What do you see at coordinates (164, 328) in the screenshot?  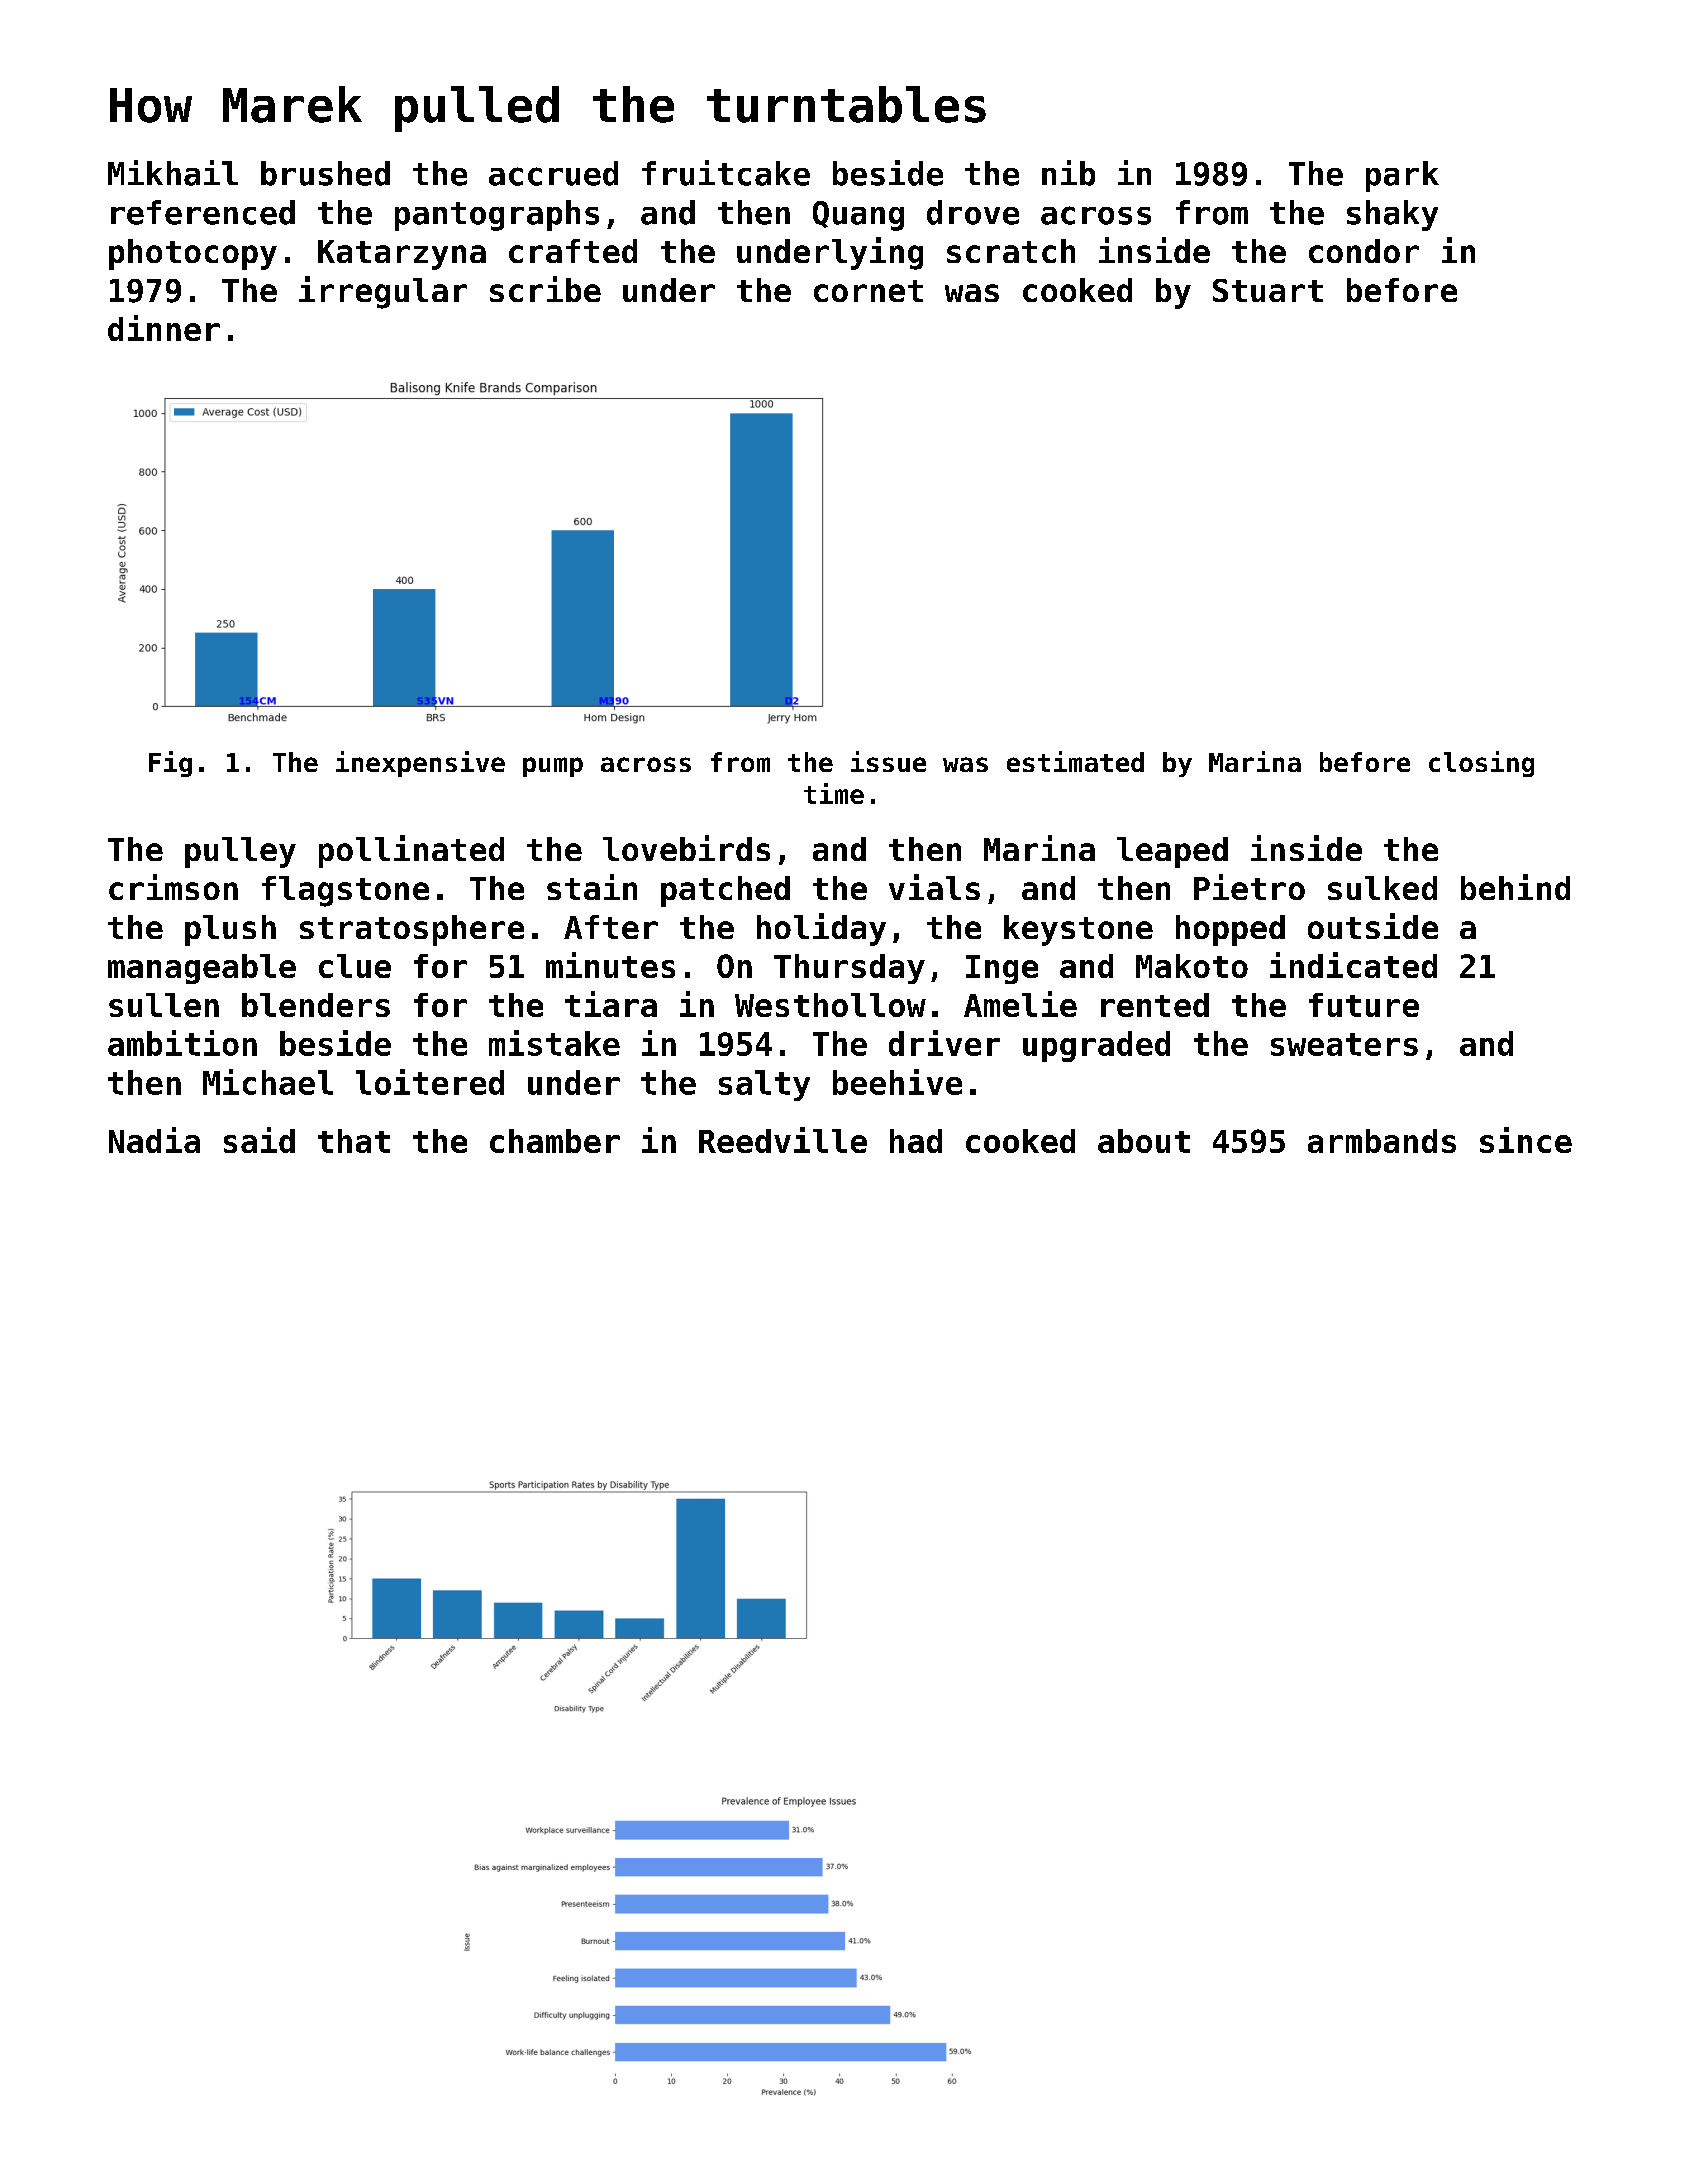 I see `dinner` at bounding box center [164, 328].
